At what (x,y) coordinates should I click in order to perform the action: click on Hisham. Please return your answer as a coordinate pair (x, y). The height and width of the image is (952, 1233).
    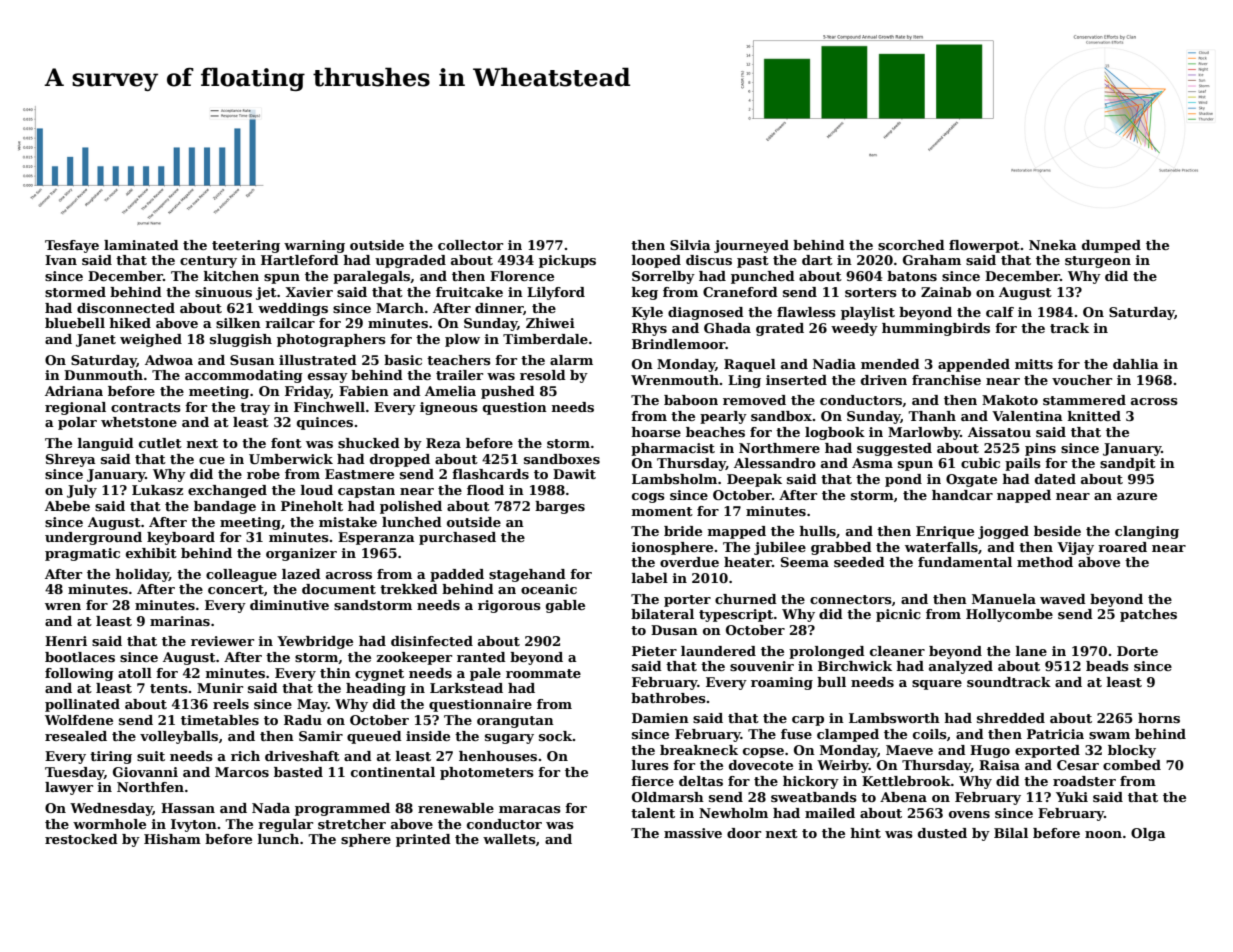
    Looking at the image, I should click on (172, 839).
